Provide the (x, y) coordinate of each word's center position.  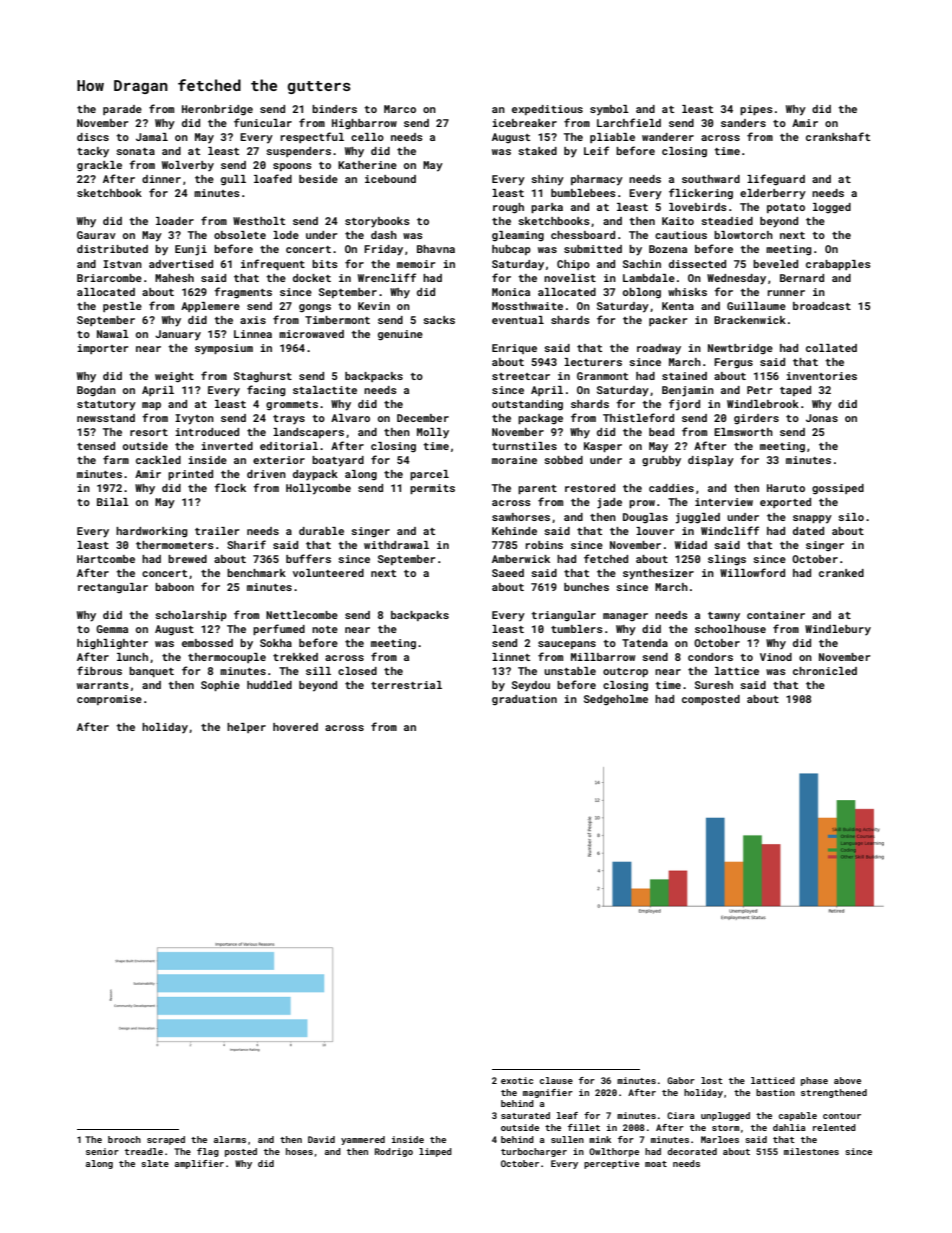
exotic (517, 1080)
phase (814, 1081)
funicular (263, 122)
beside (318, 179)
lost (712, 1080)
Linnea (253, 334)
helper (246, 728)
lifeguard (776, 179)
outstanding (527, 405)
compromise (109, 700)
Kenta (678, 306)
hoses (299, 1151)
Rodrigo (394, 1152)
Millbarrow (603, 657)
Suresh (714, 685)
